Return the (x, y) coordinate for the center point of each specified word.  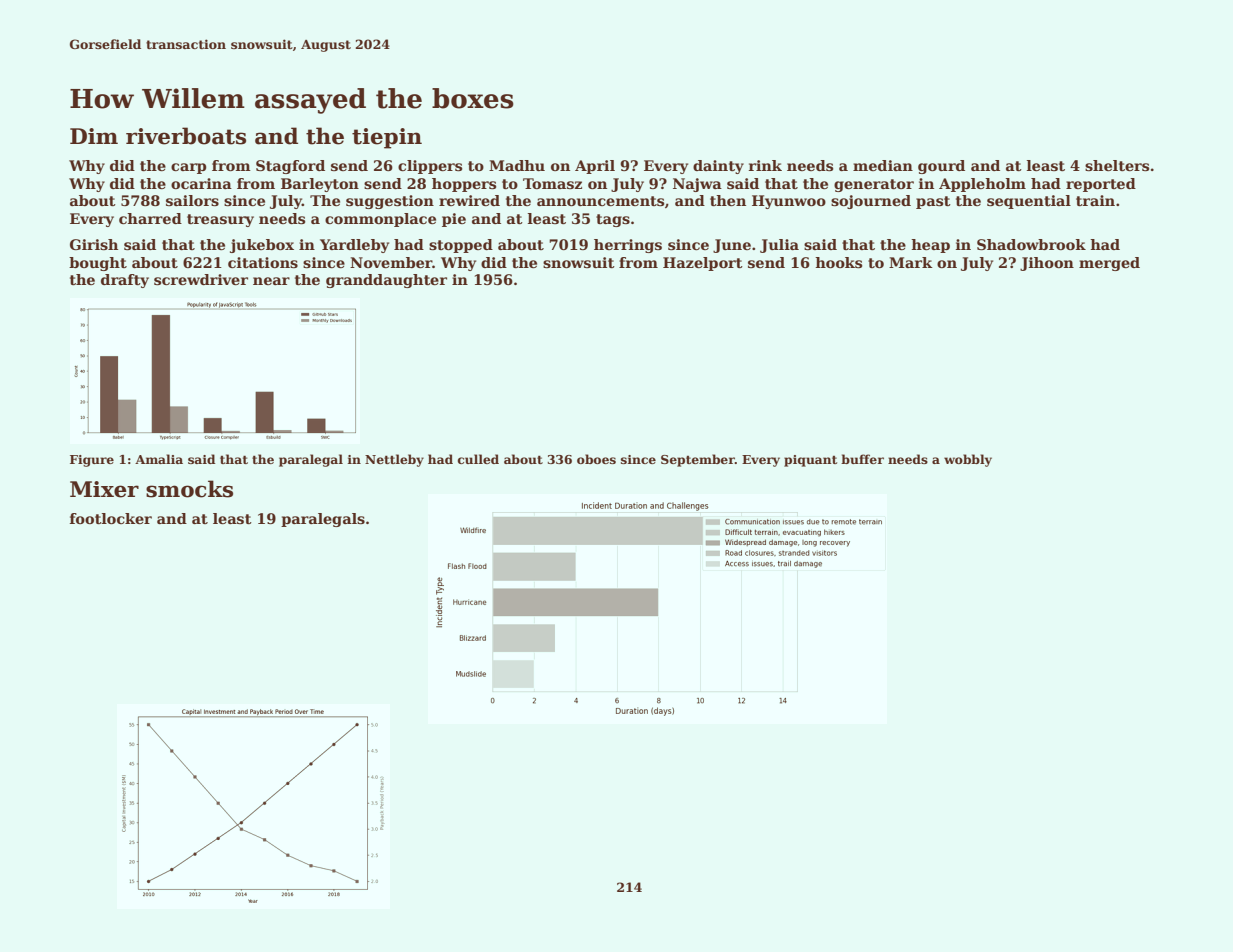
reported (1101, 185)
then (728, 200)
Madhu (517, 165)
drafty (125, 281)
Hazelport (703, 264)
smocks (189, 489)
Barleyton (320, 185)
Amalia (159, 459)
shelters (1117, 165)
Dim (94, 136)
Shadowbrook (1031, 244)
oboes (596, 459)
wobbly (968, 460)
